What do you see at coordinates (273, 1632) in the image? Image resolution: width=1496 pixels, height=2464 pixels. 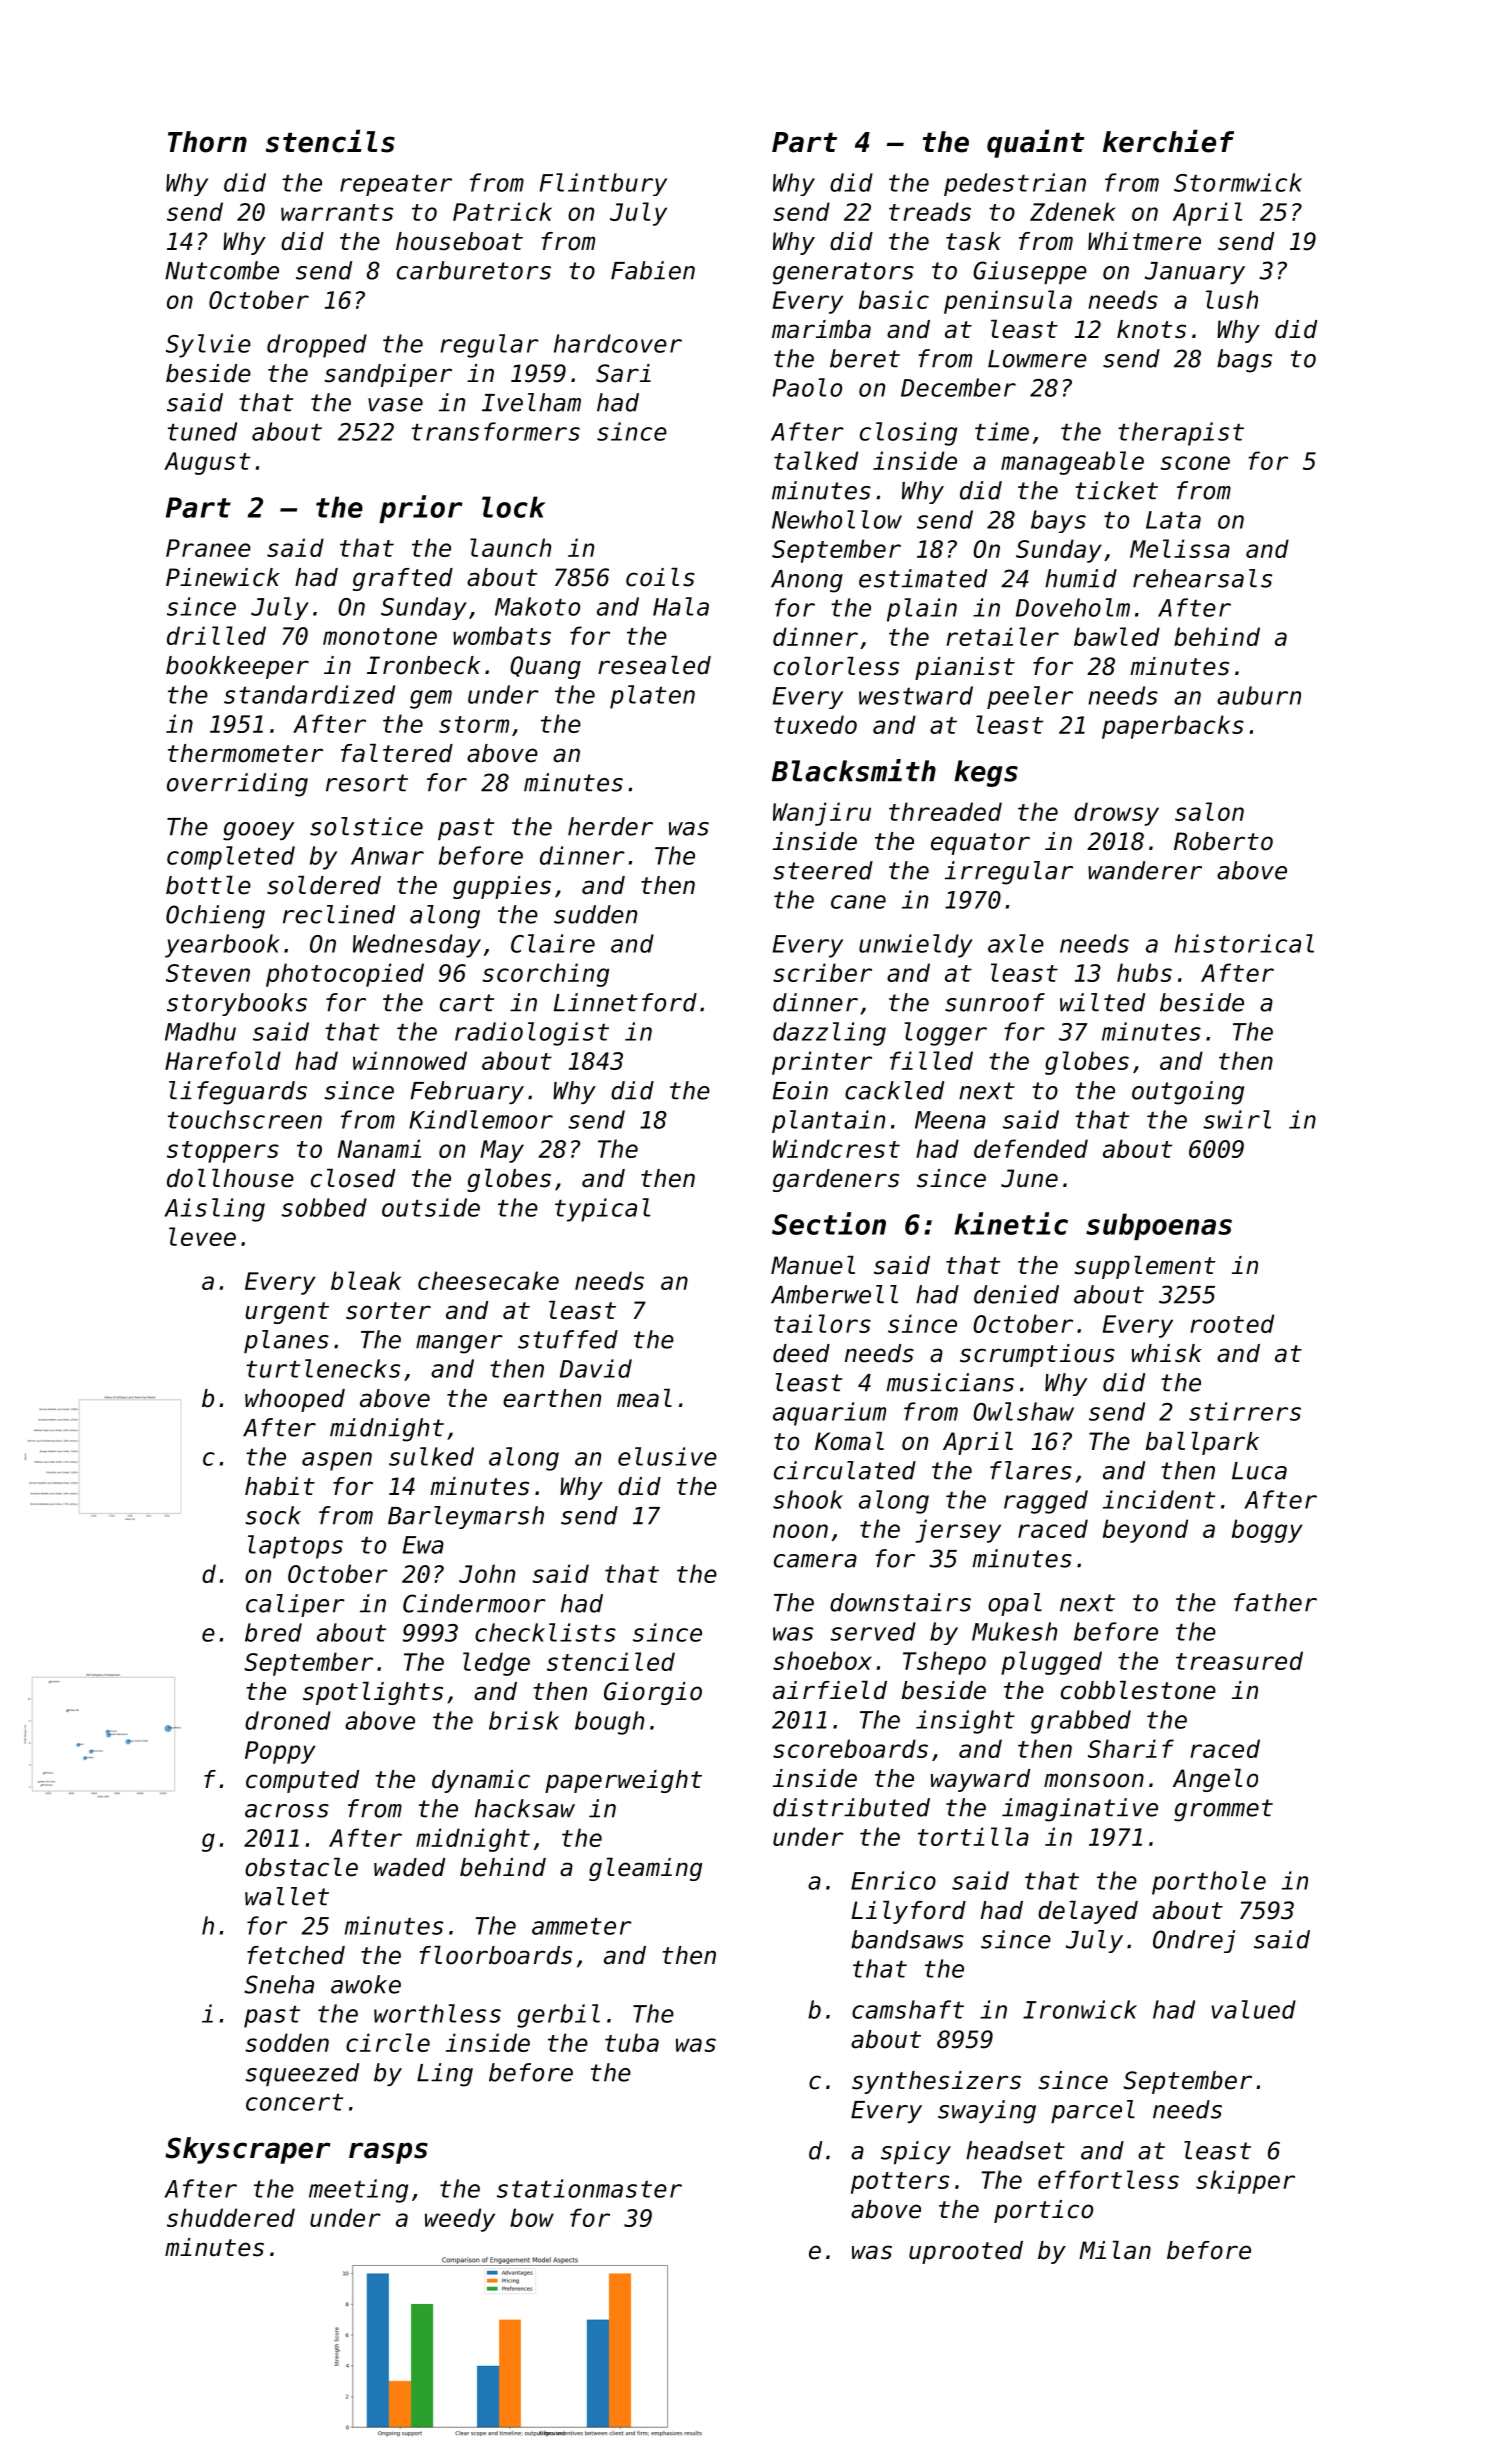 I see `bred` at bounding box center [273, 1632].
